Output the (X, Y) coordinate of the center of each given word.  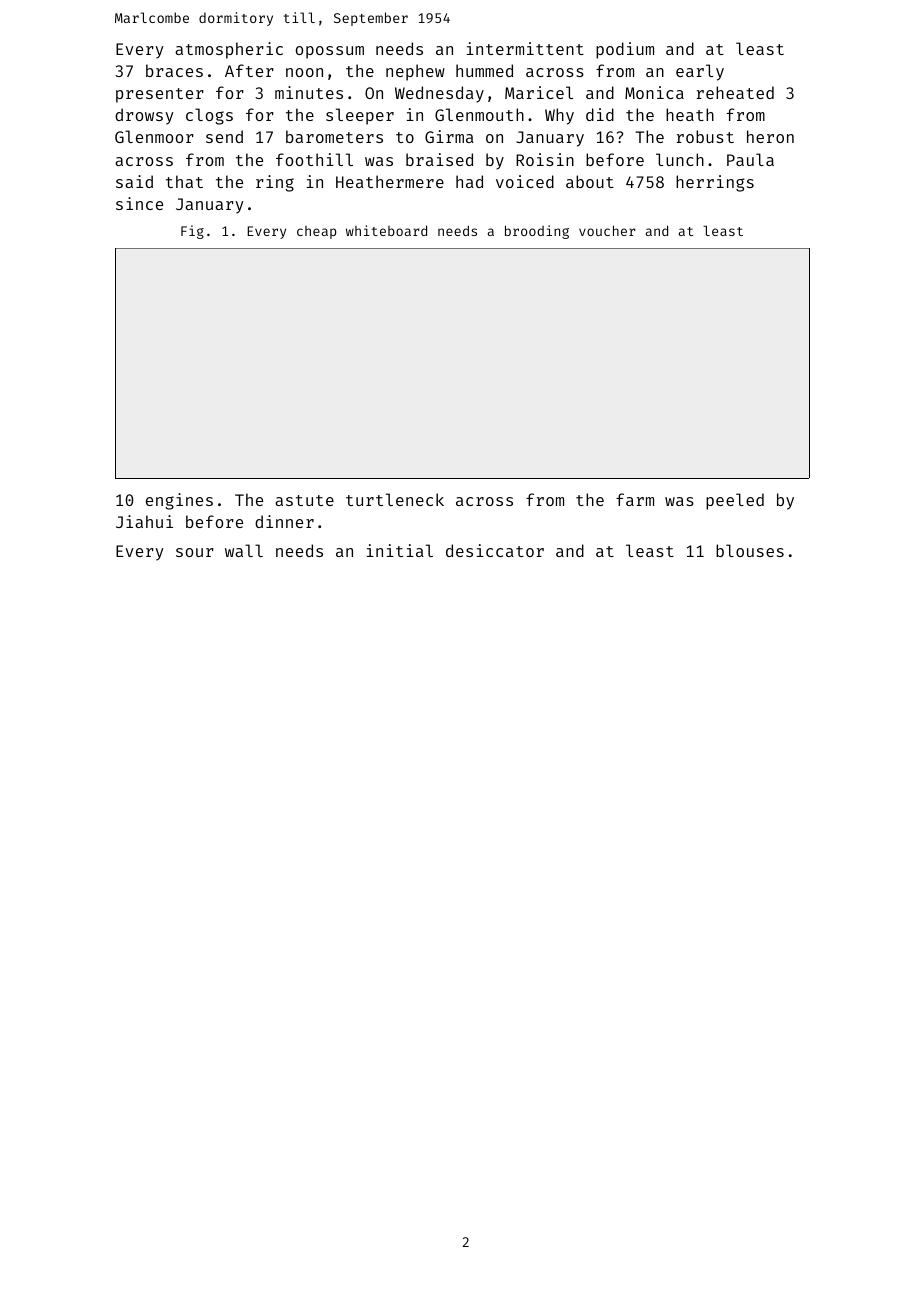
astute (304, 500)
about (590, 181)
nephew (415, 72)
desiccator (495, 550)
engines (179, 501)
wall (244, 550)
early (700, 72)
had (469, 181)
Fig (192, 232)
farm (635, 499)
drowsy (144, 116)
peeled (735, 501)
